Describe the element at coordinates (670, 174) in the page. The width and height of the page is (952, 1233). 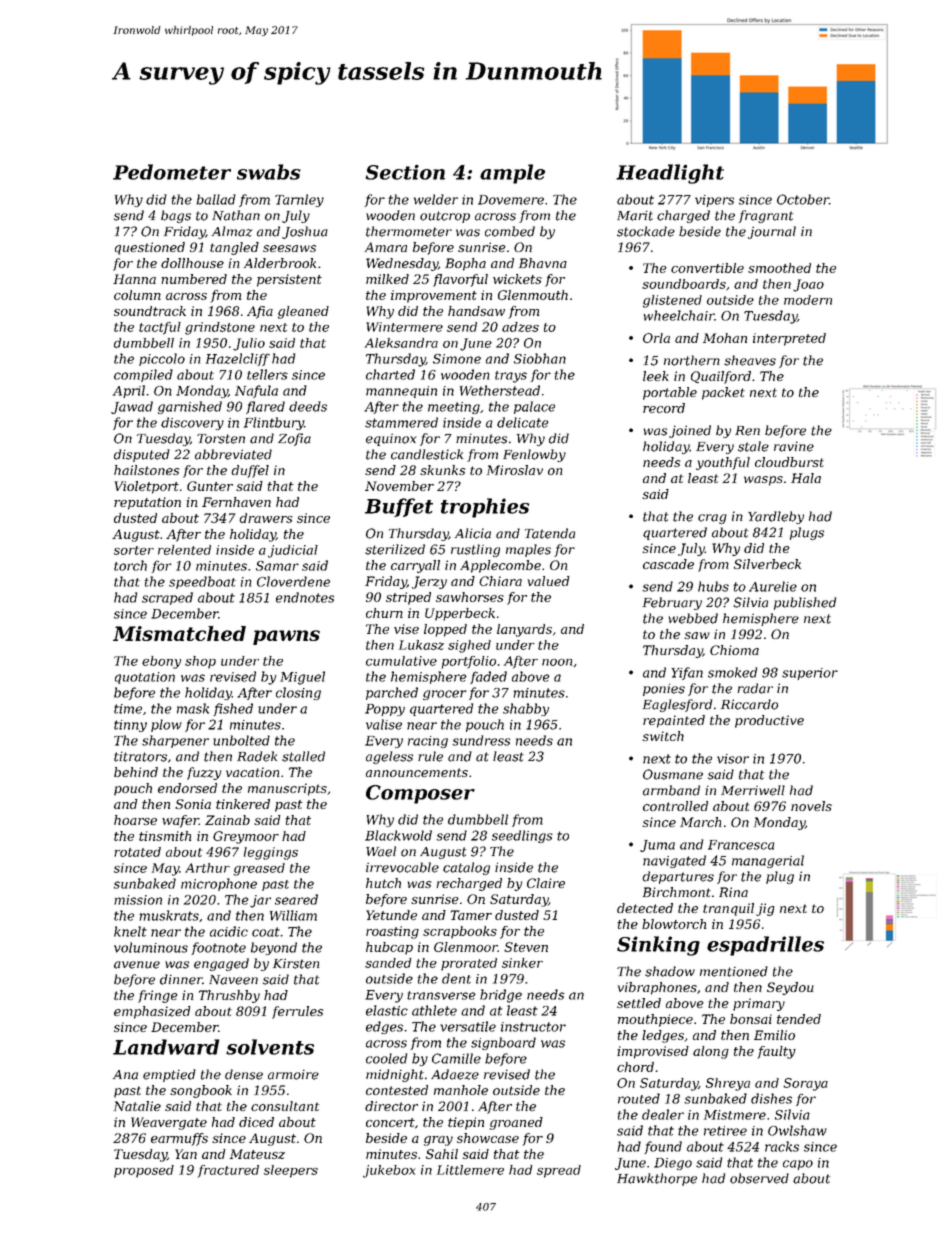
I see `Headlight` at that location.
